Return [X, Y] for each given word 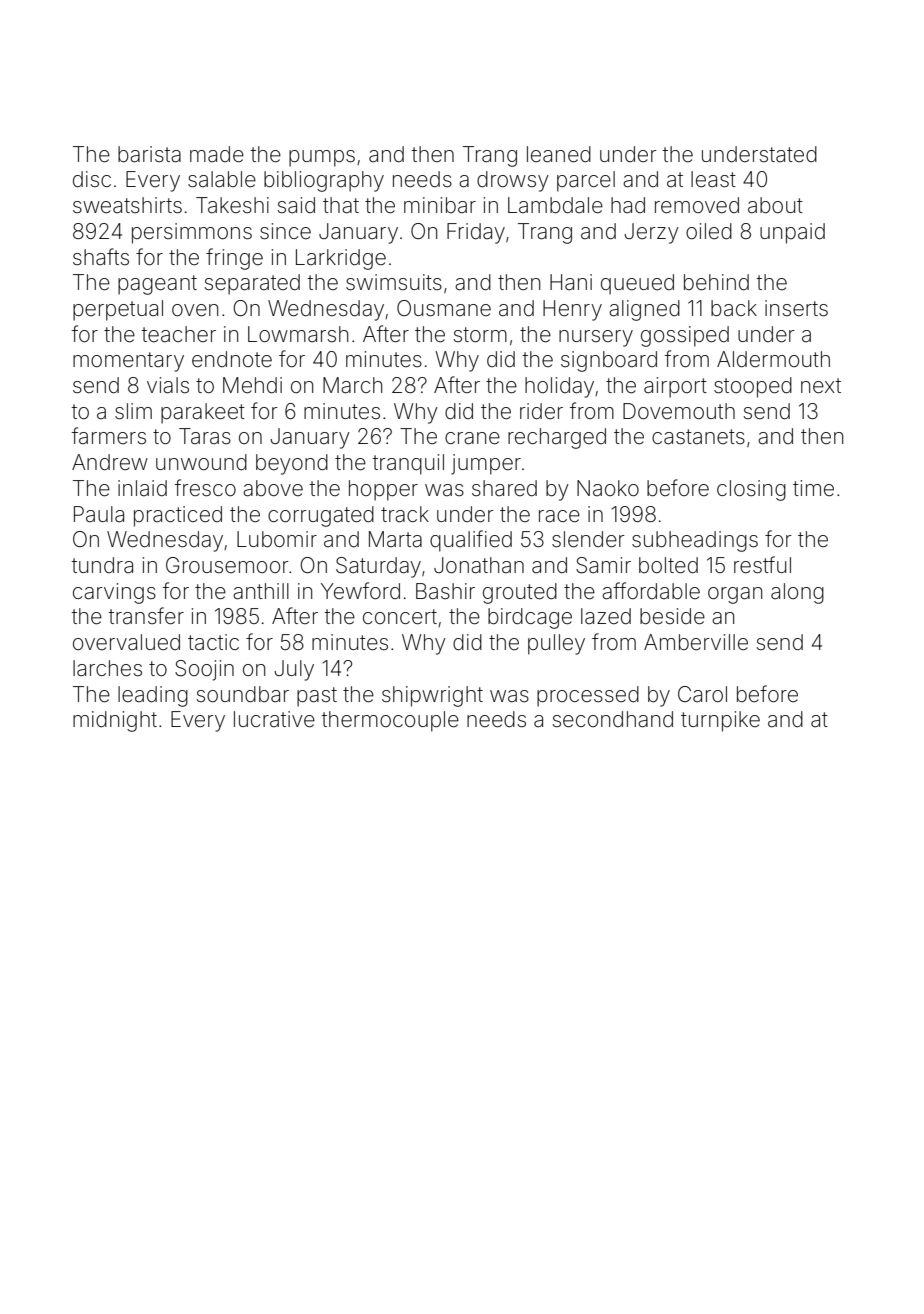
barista [149, 154]
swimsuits [394, 282]
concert [400, 617]
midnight [115, 721]
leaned [559, 154]
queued [637, 284]
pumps [322, 158]
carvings [114, 593]
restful [762, 565]
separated [252, 284]
